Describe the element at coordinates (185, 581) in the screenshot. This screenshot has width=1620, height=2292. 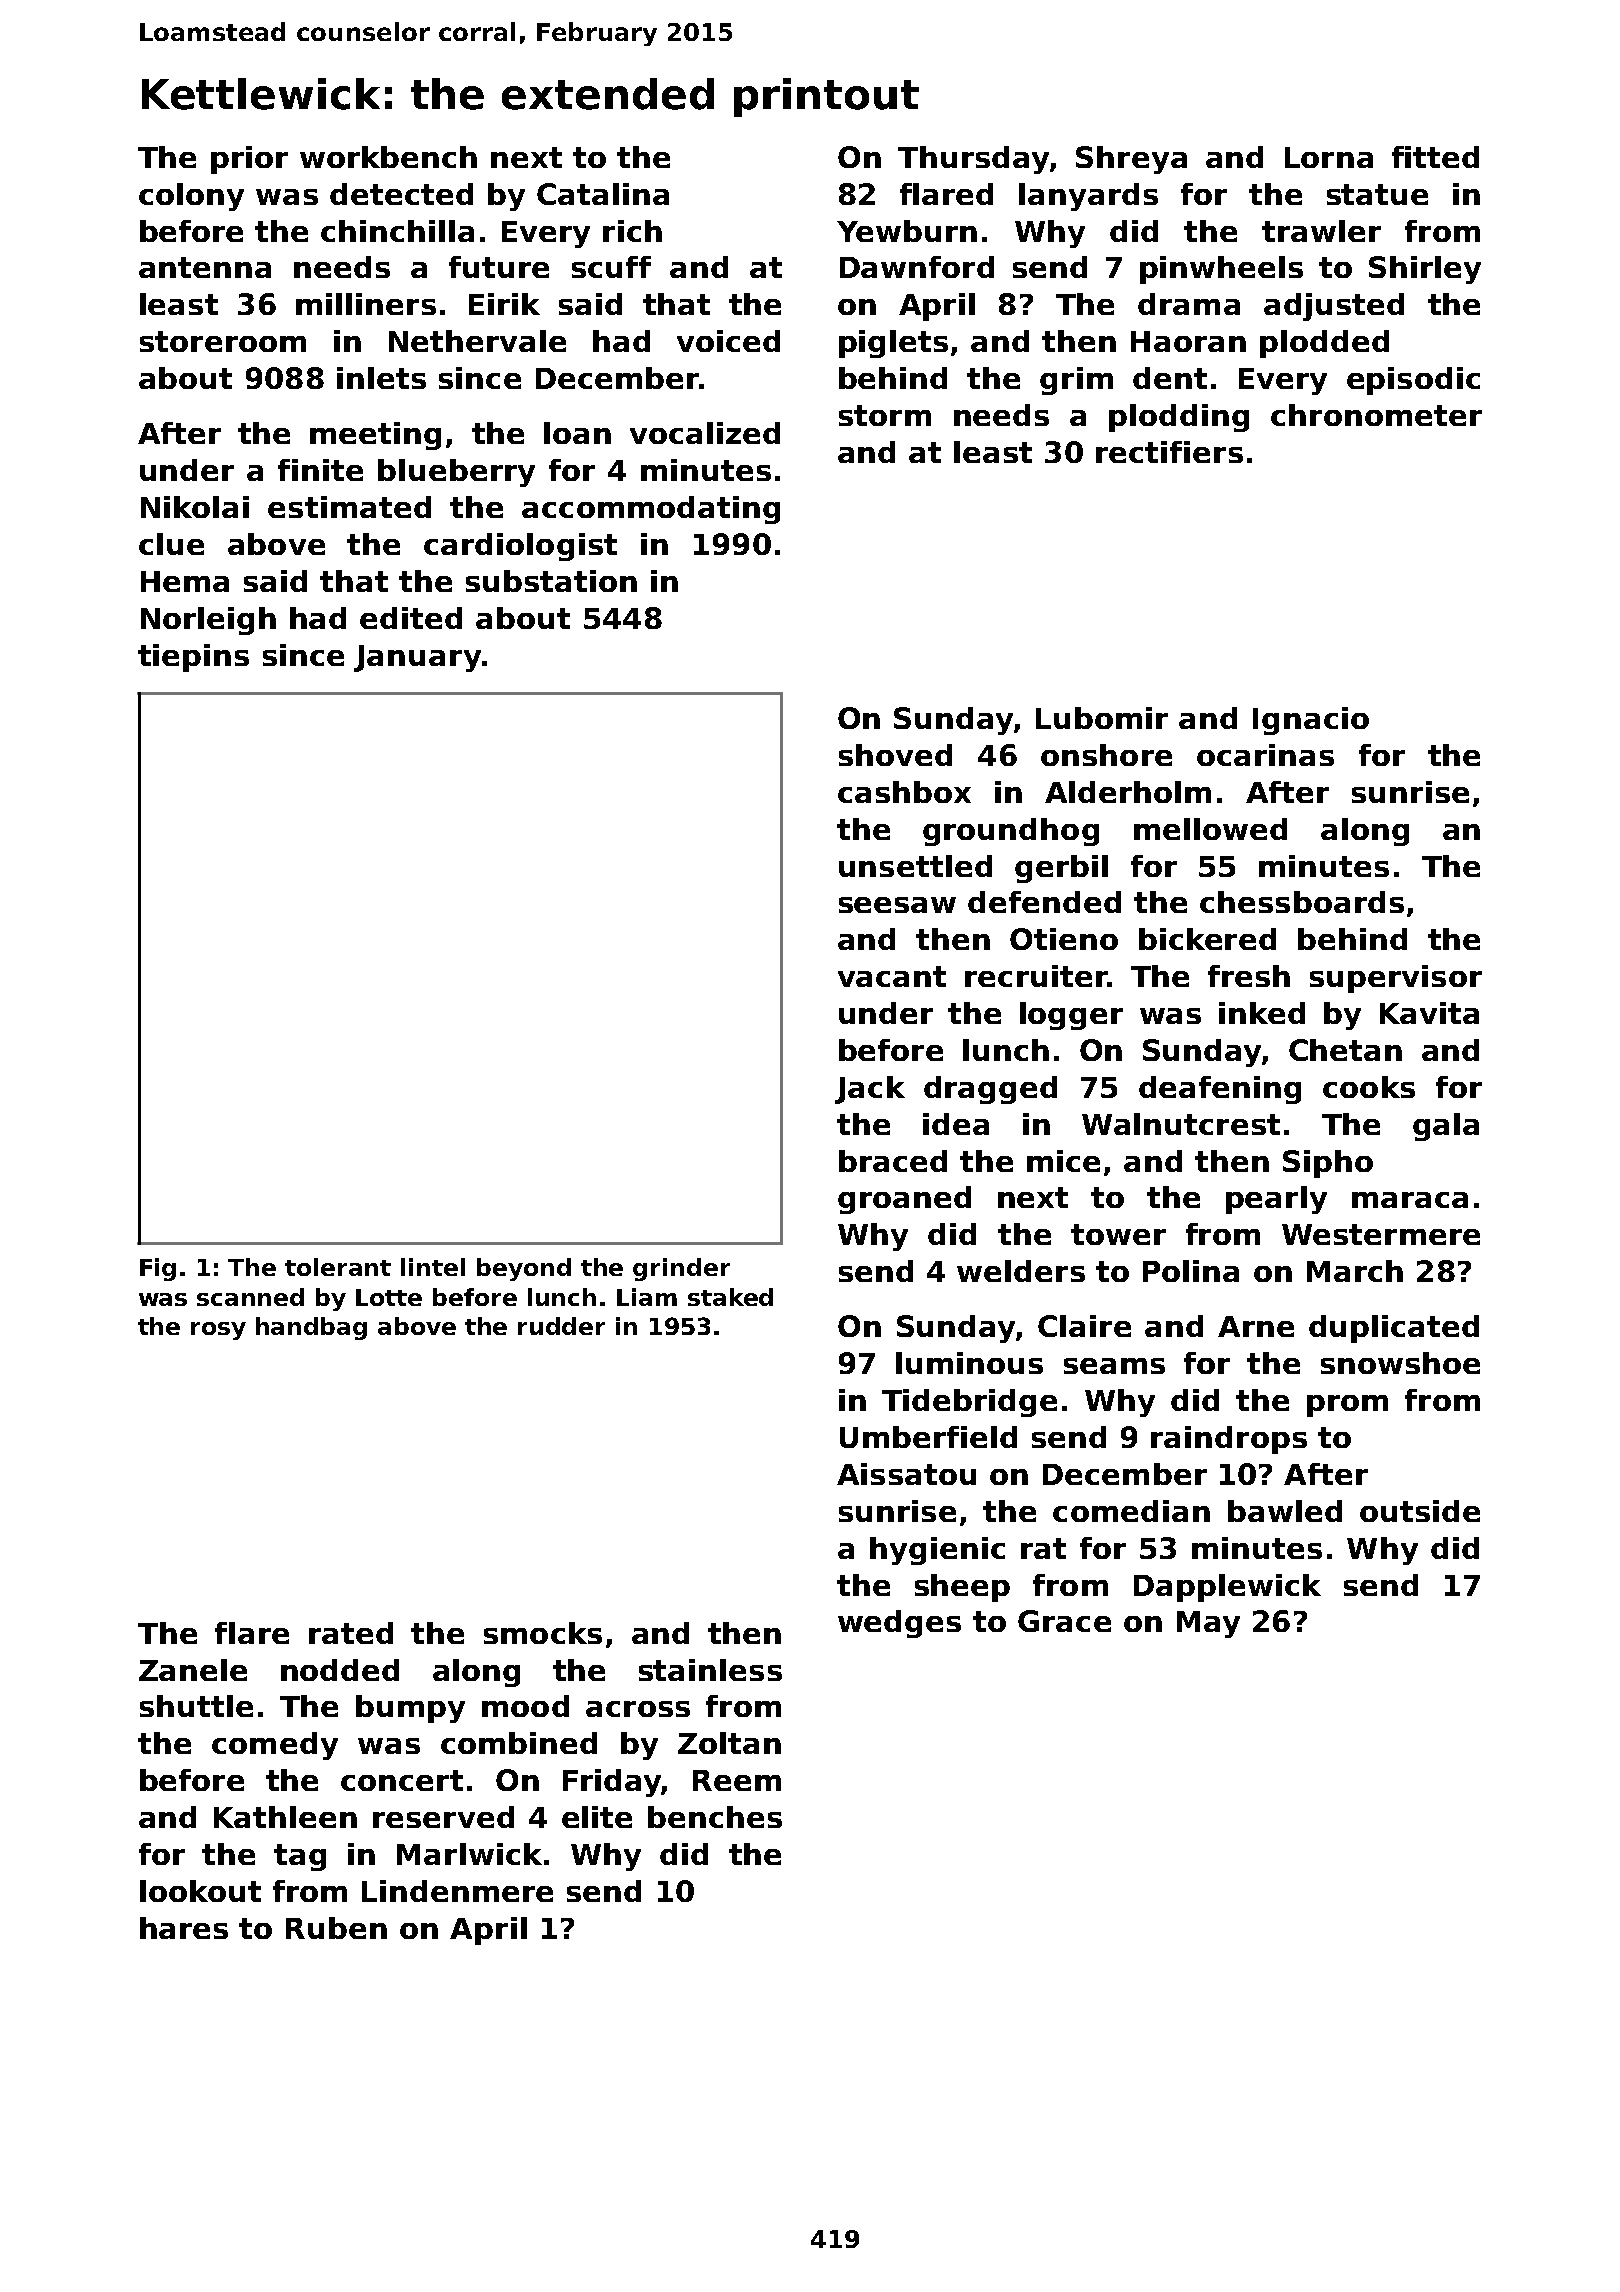
I see `Hema` at that location.
